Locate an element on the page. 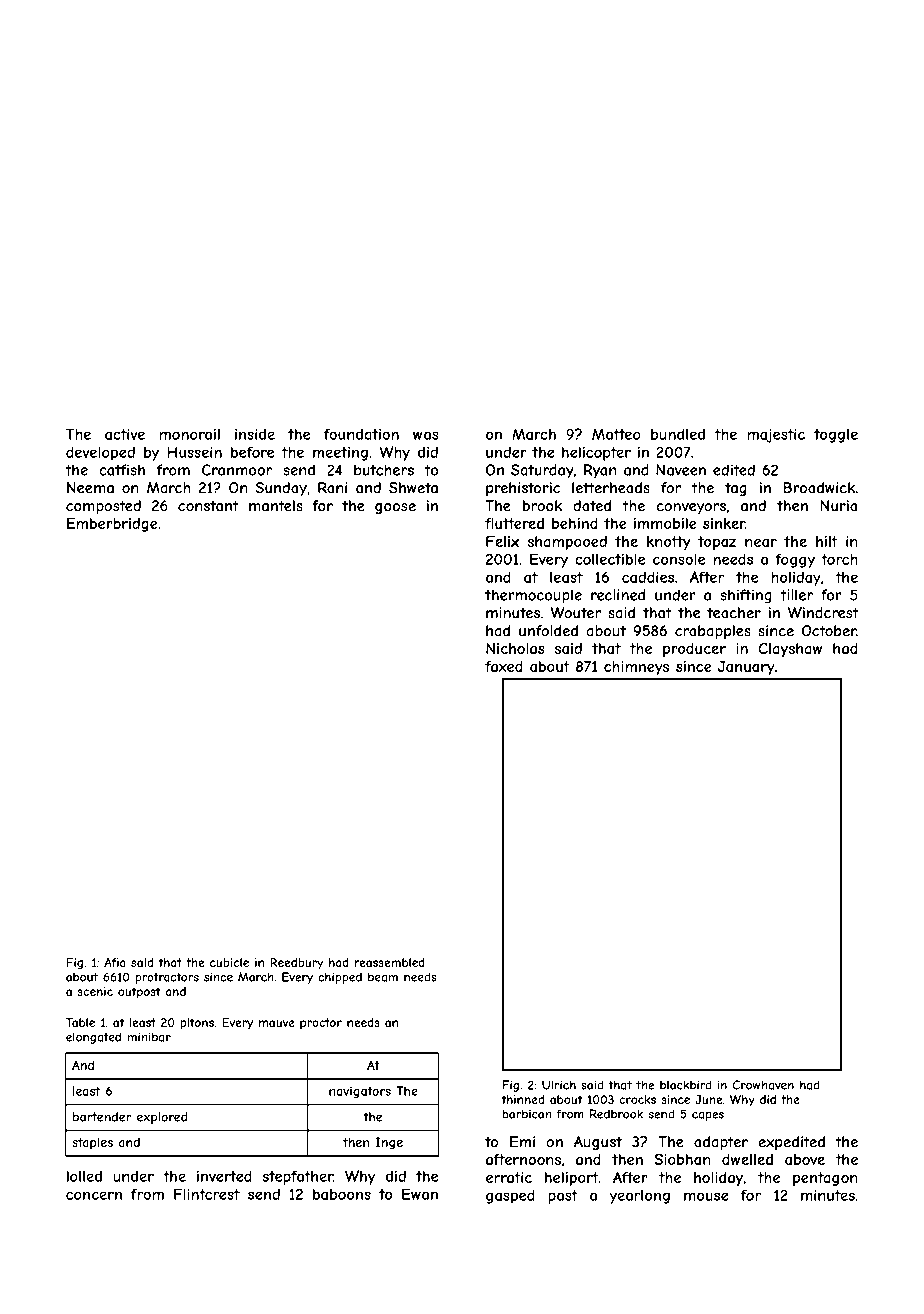 This page has height=1314, width=924. toggle is located at coordinates (836, 436).
